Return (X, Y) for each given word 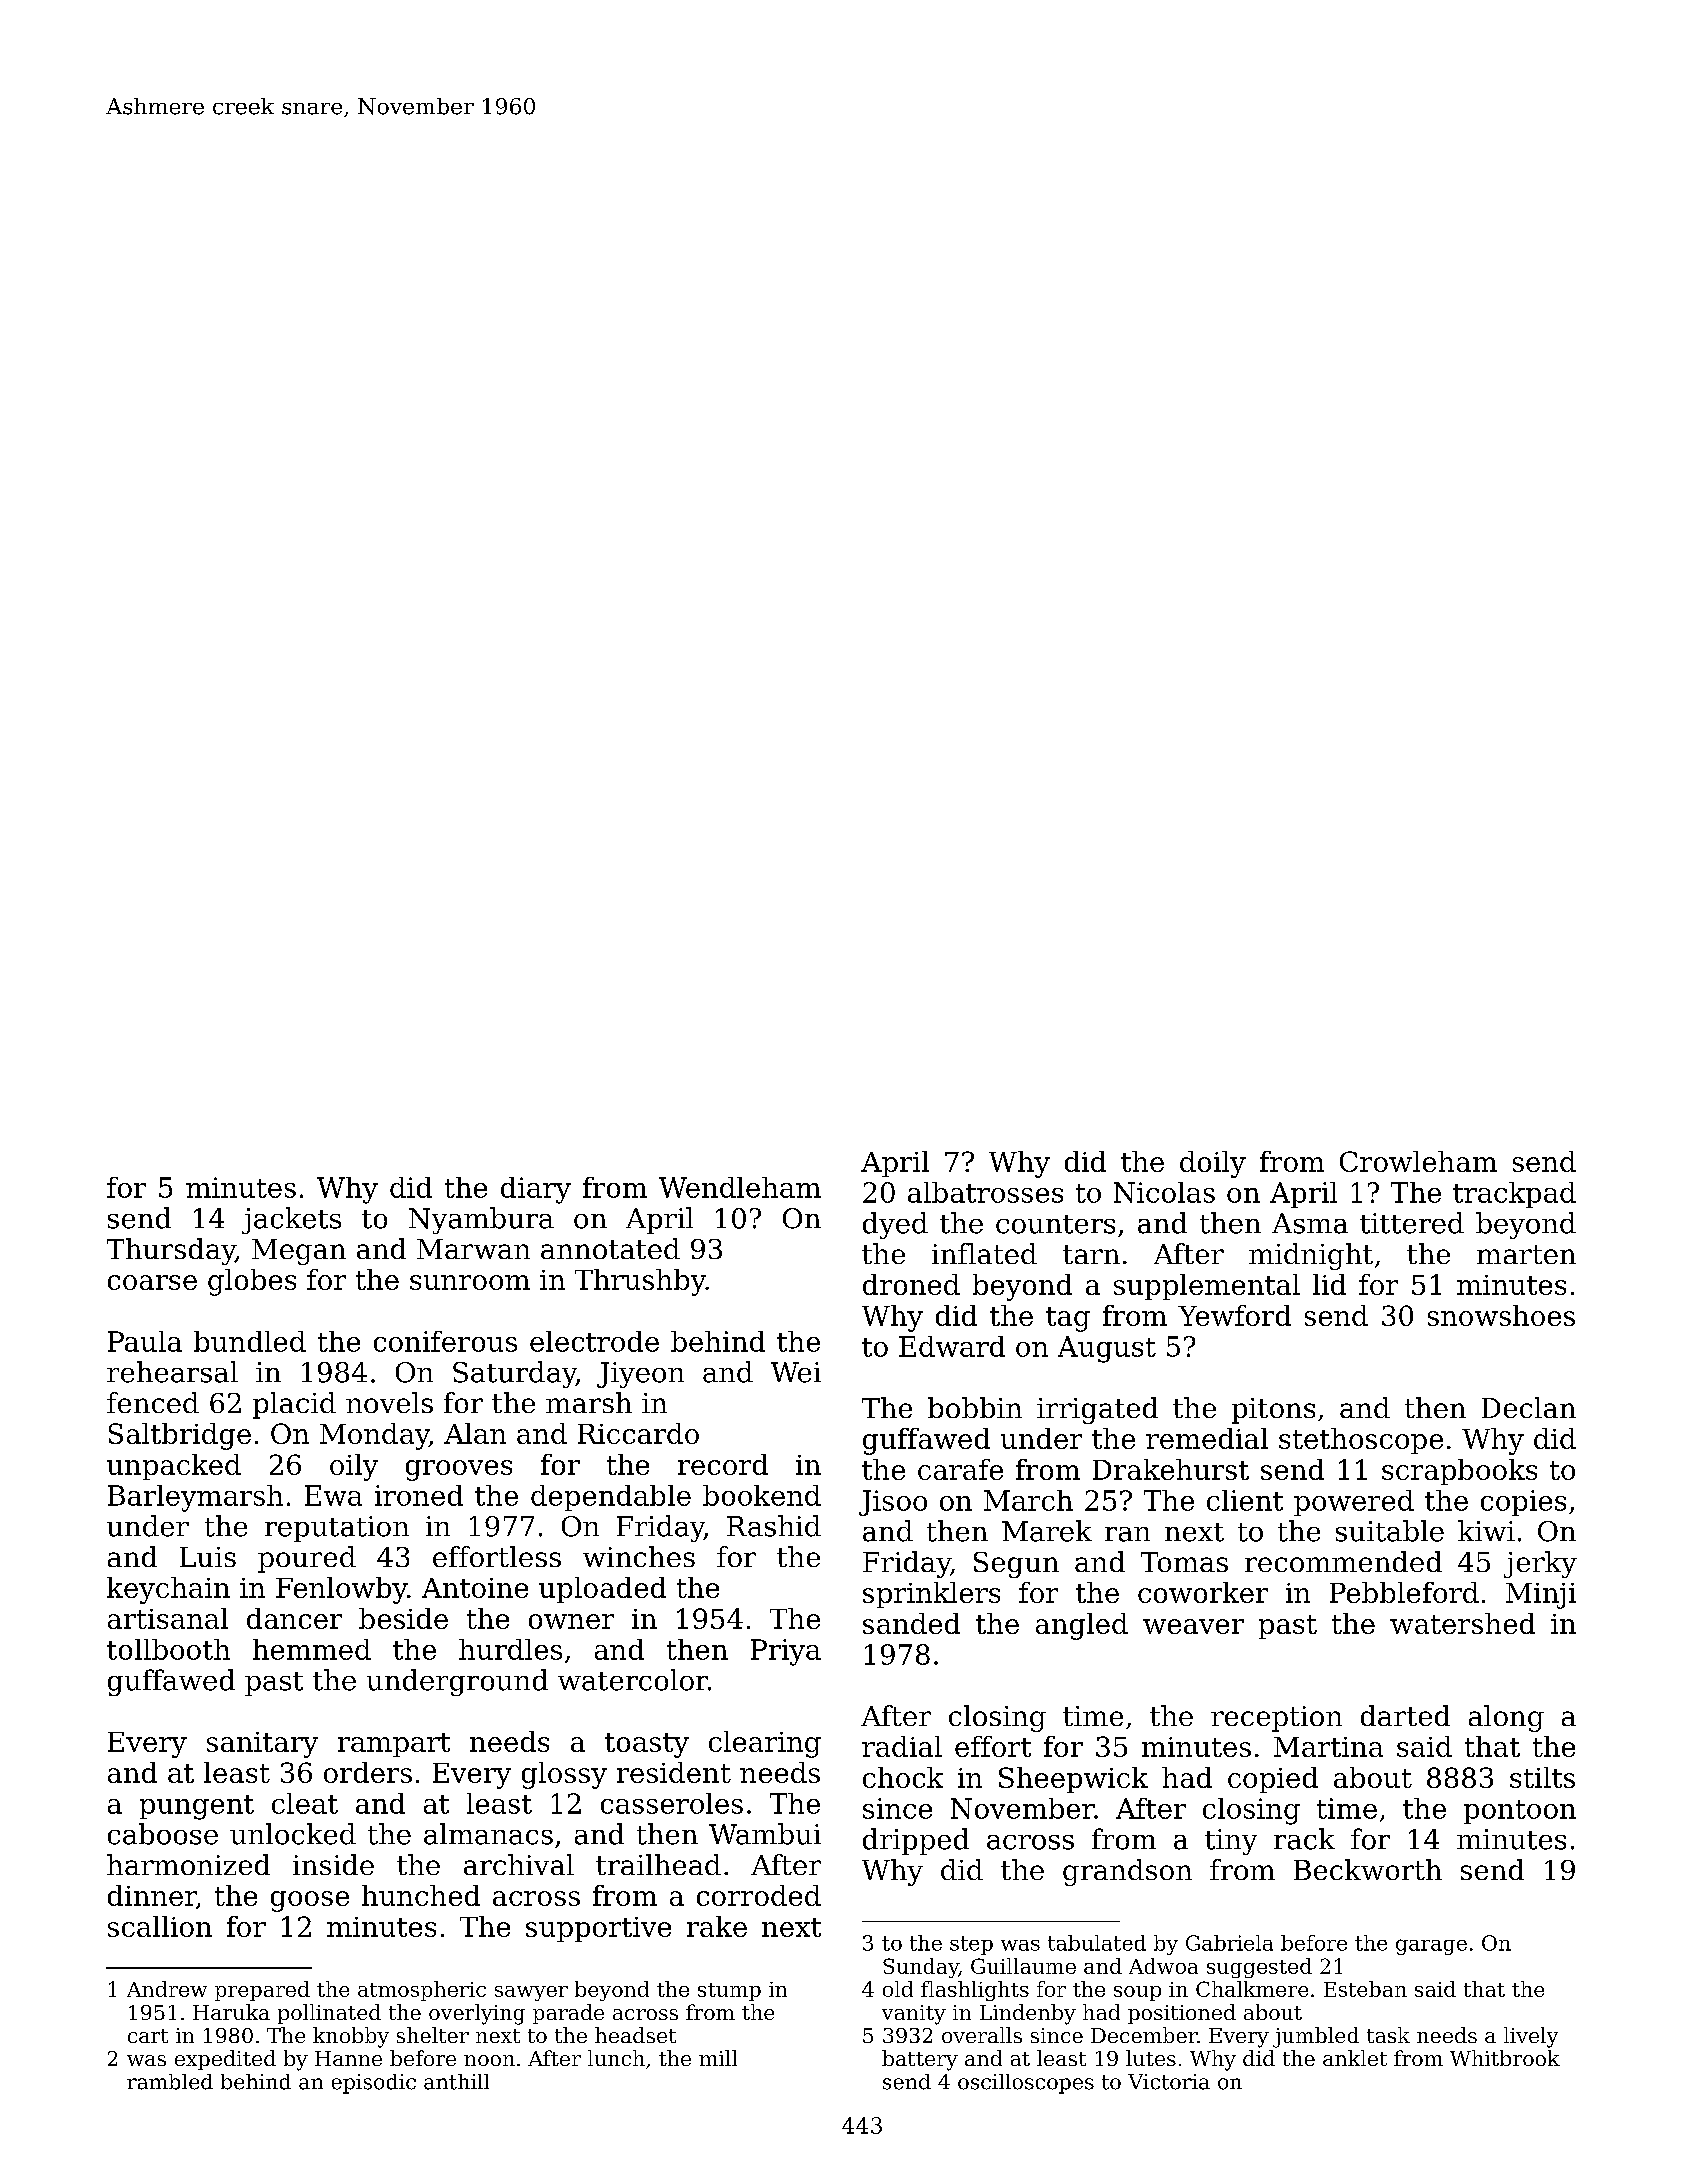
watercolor (633, 1680)
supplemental (1207, 1287)
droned (911, 1284)
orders (368, 1772)
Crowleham (1418, 1161)
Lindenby (1028, 2014)
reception (1276, 1719)
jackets (291, 1220)
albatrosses (985, 1192)
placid (294, 1405)
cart (148, 2036)
